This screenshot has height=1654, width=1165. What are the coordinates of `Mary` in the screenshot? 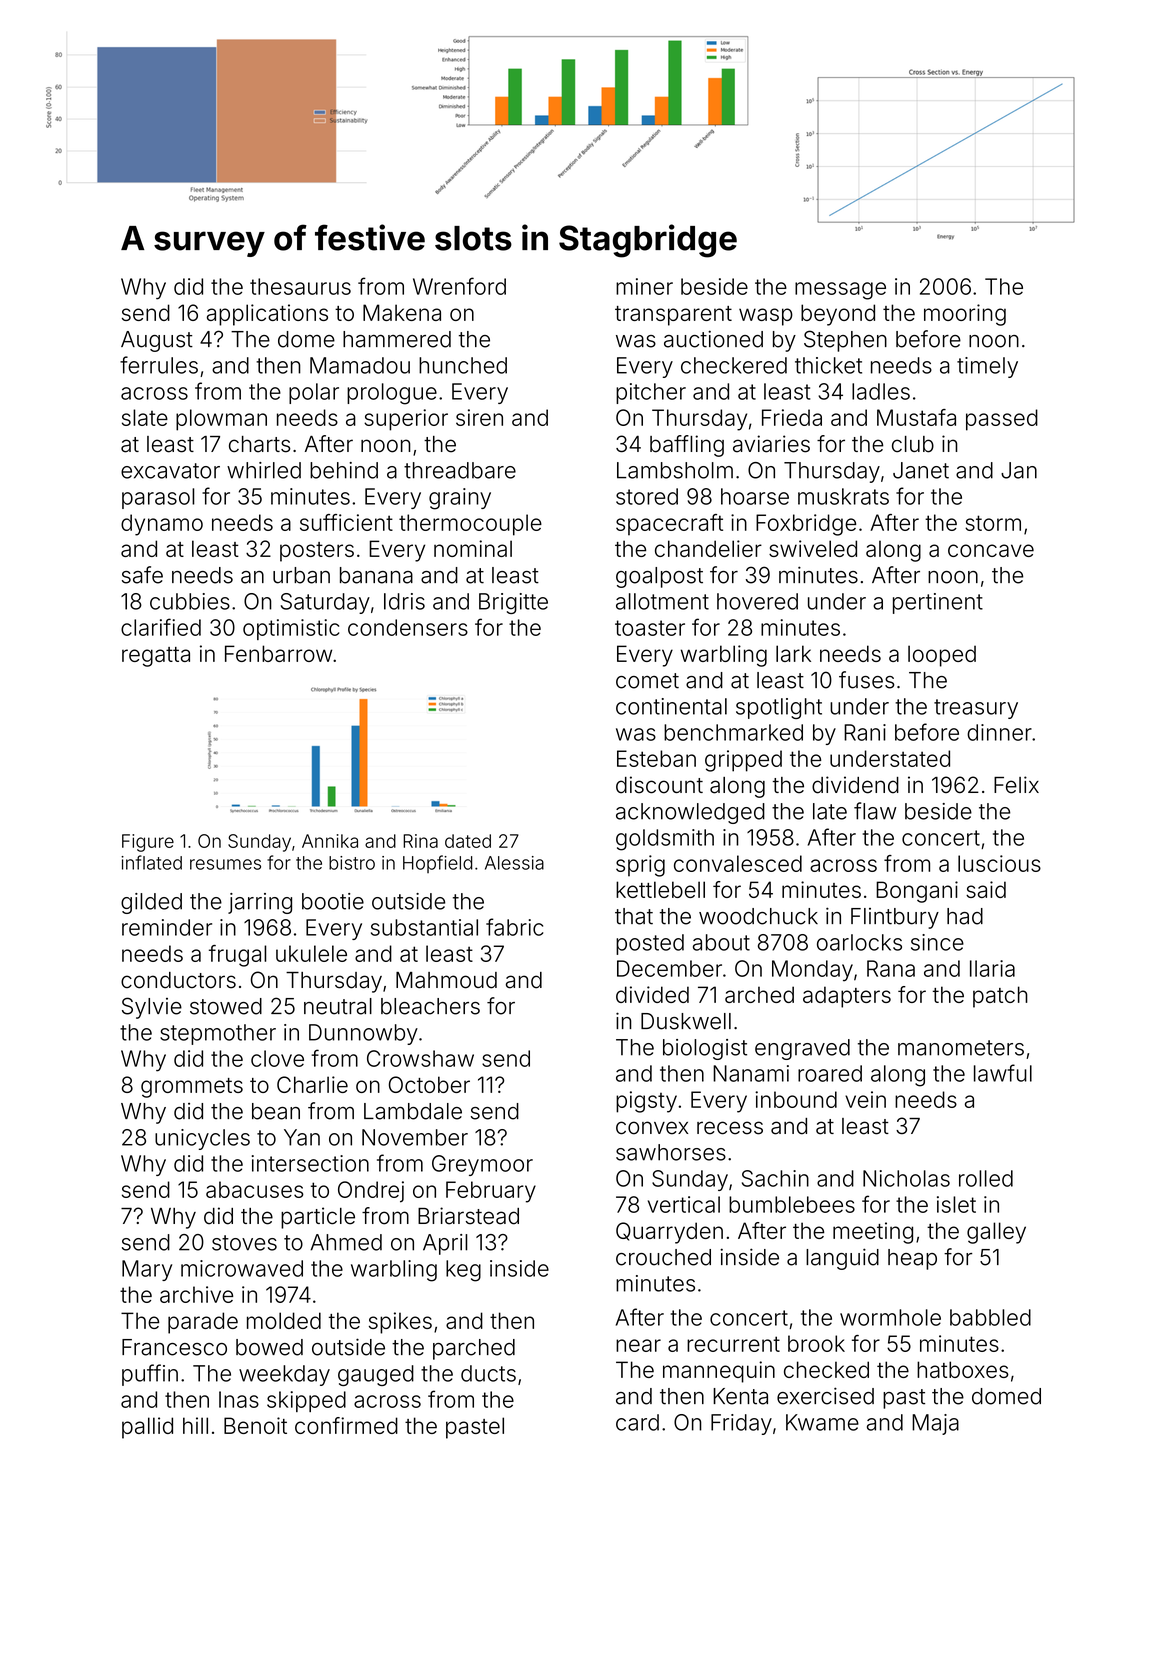 It's located at (147, 1270).
